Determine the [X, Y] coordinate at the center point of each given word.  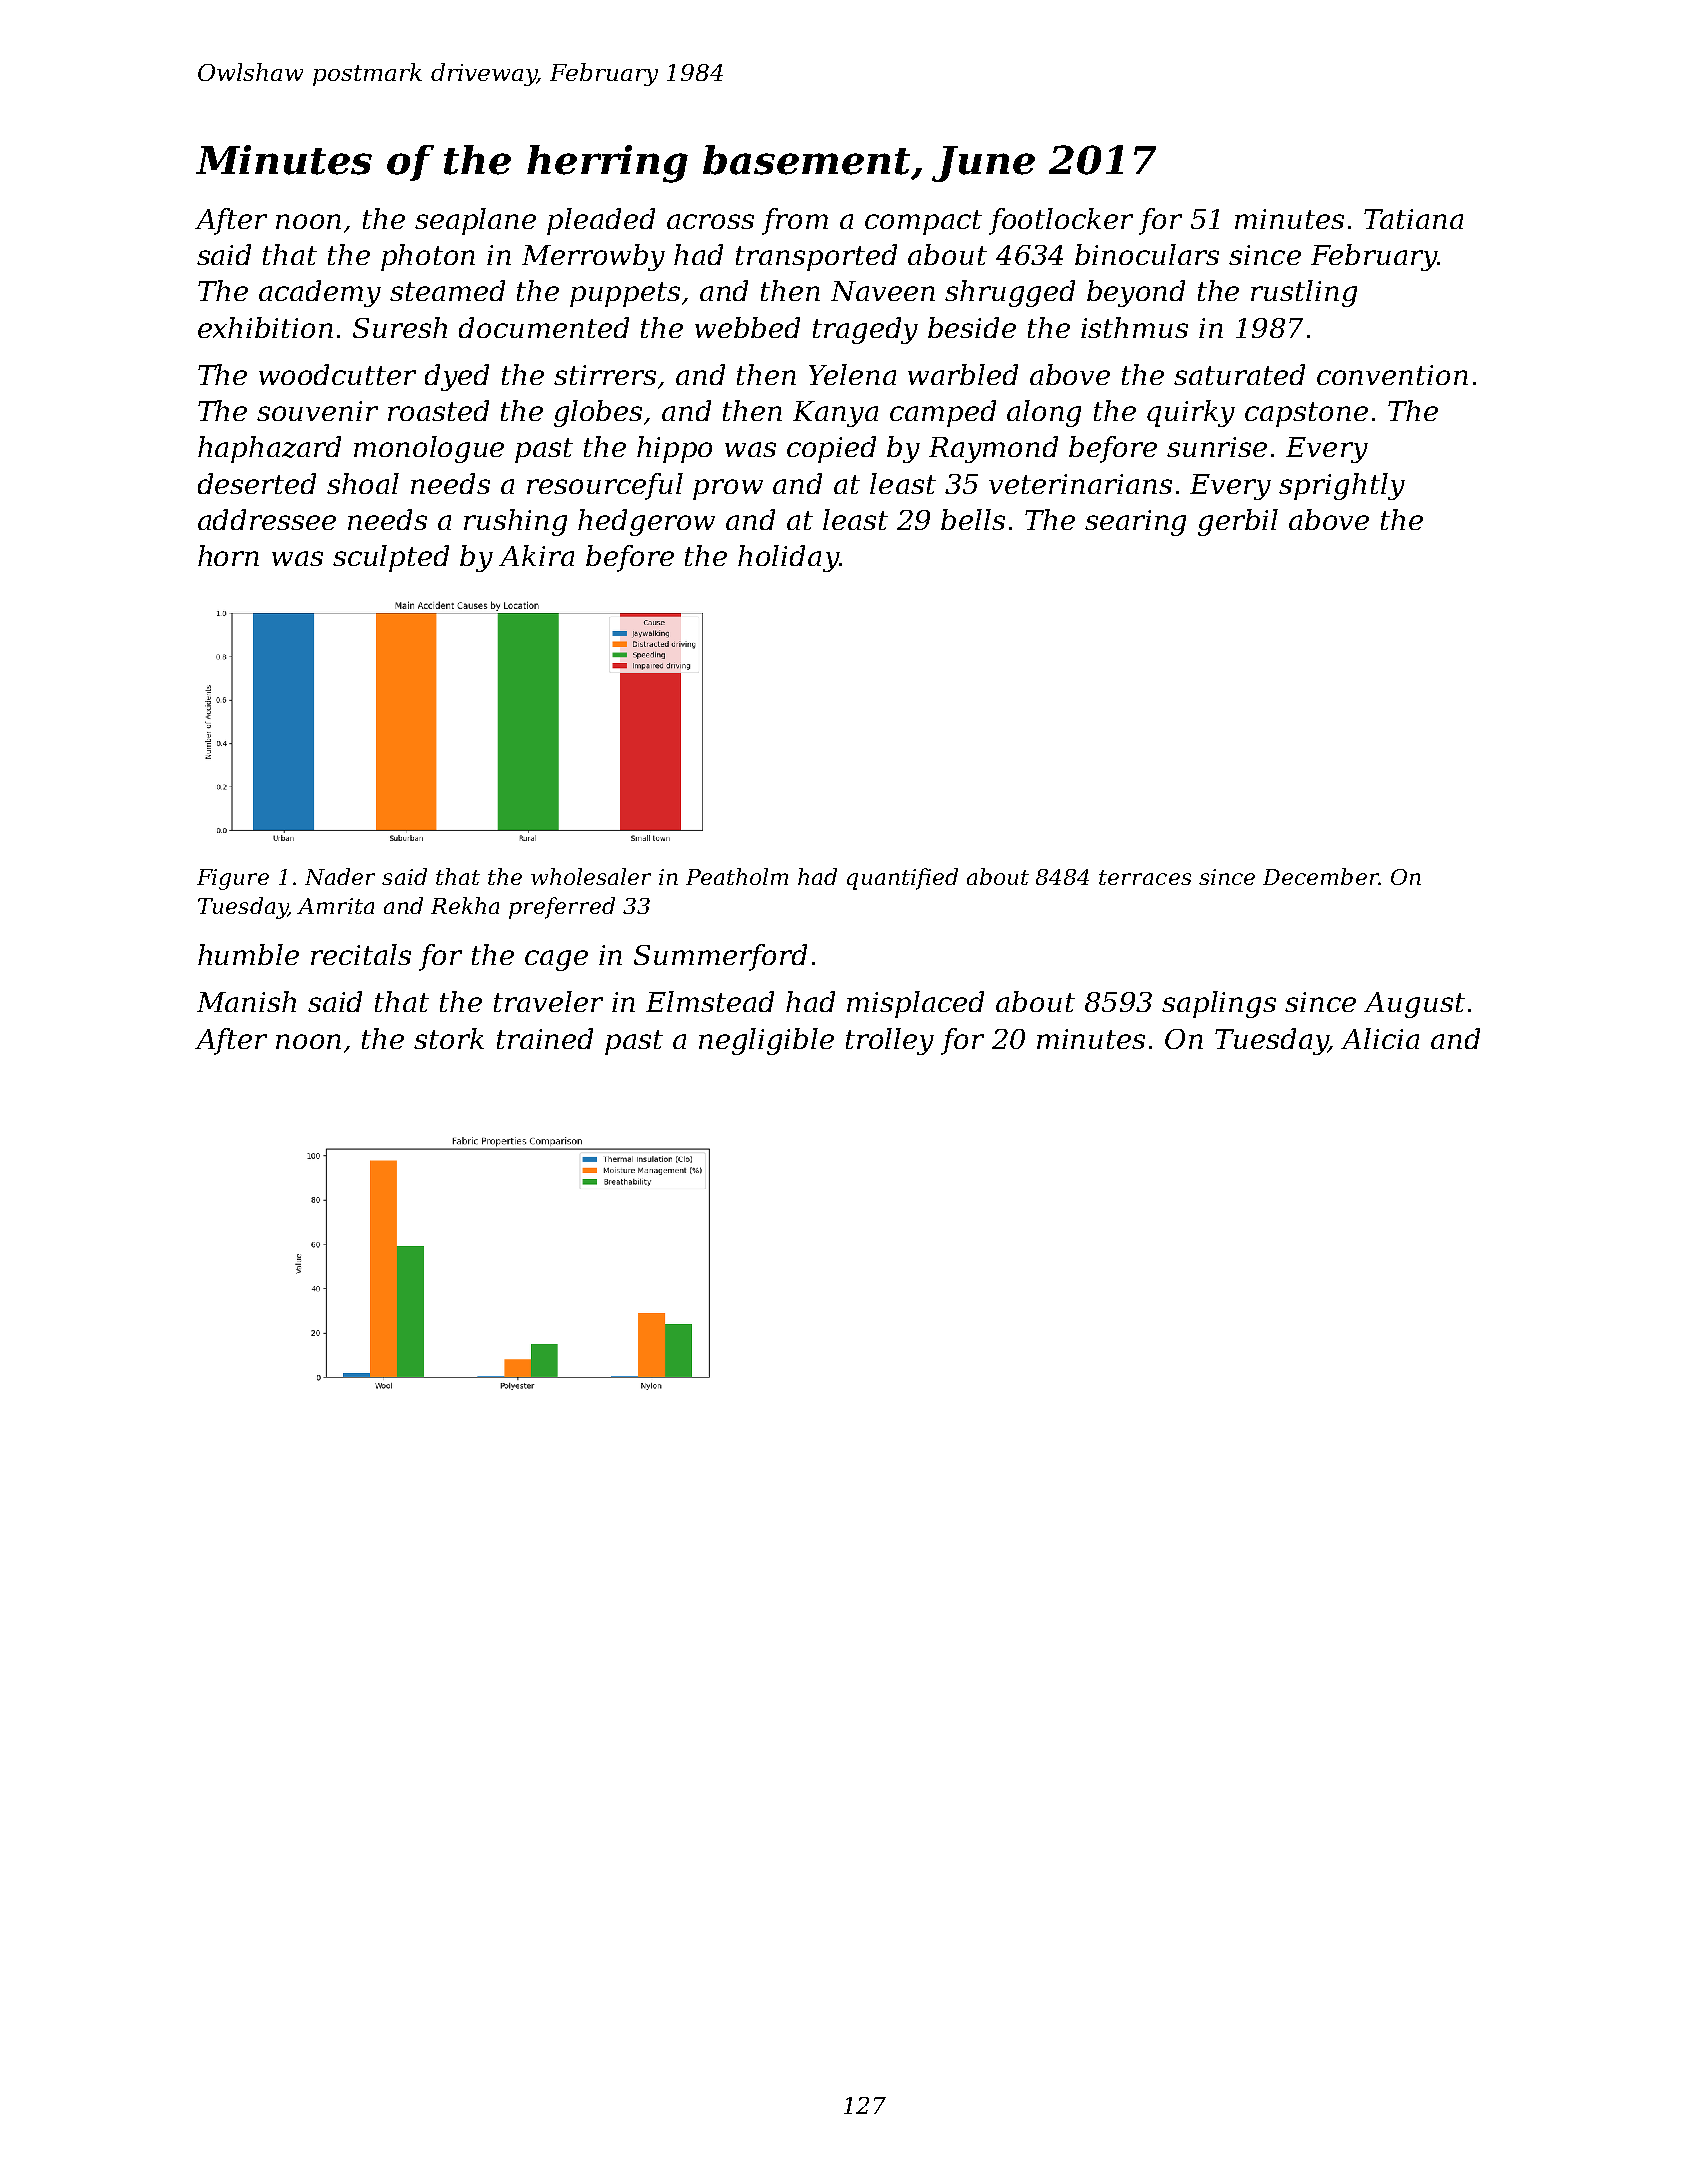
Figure [233, 879]
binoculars [1147, 254]
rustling [1304, 293]
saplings [1219, 1004]
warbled [963, 374]
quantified [902, 879]
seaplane [475, 221]
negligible [766, 1041]
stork [449, 1038]
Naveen [883, 291]
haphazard [269, 449]
